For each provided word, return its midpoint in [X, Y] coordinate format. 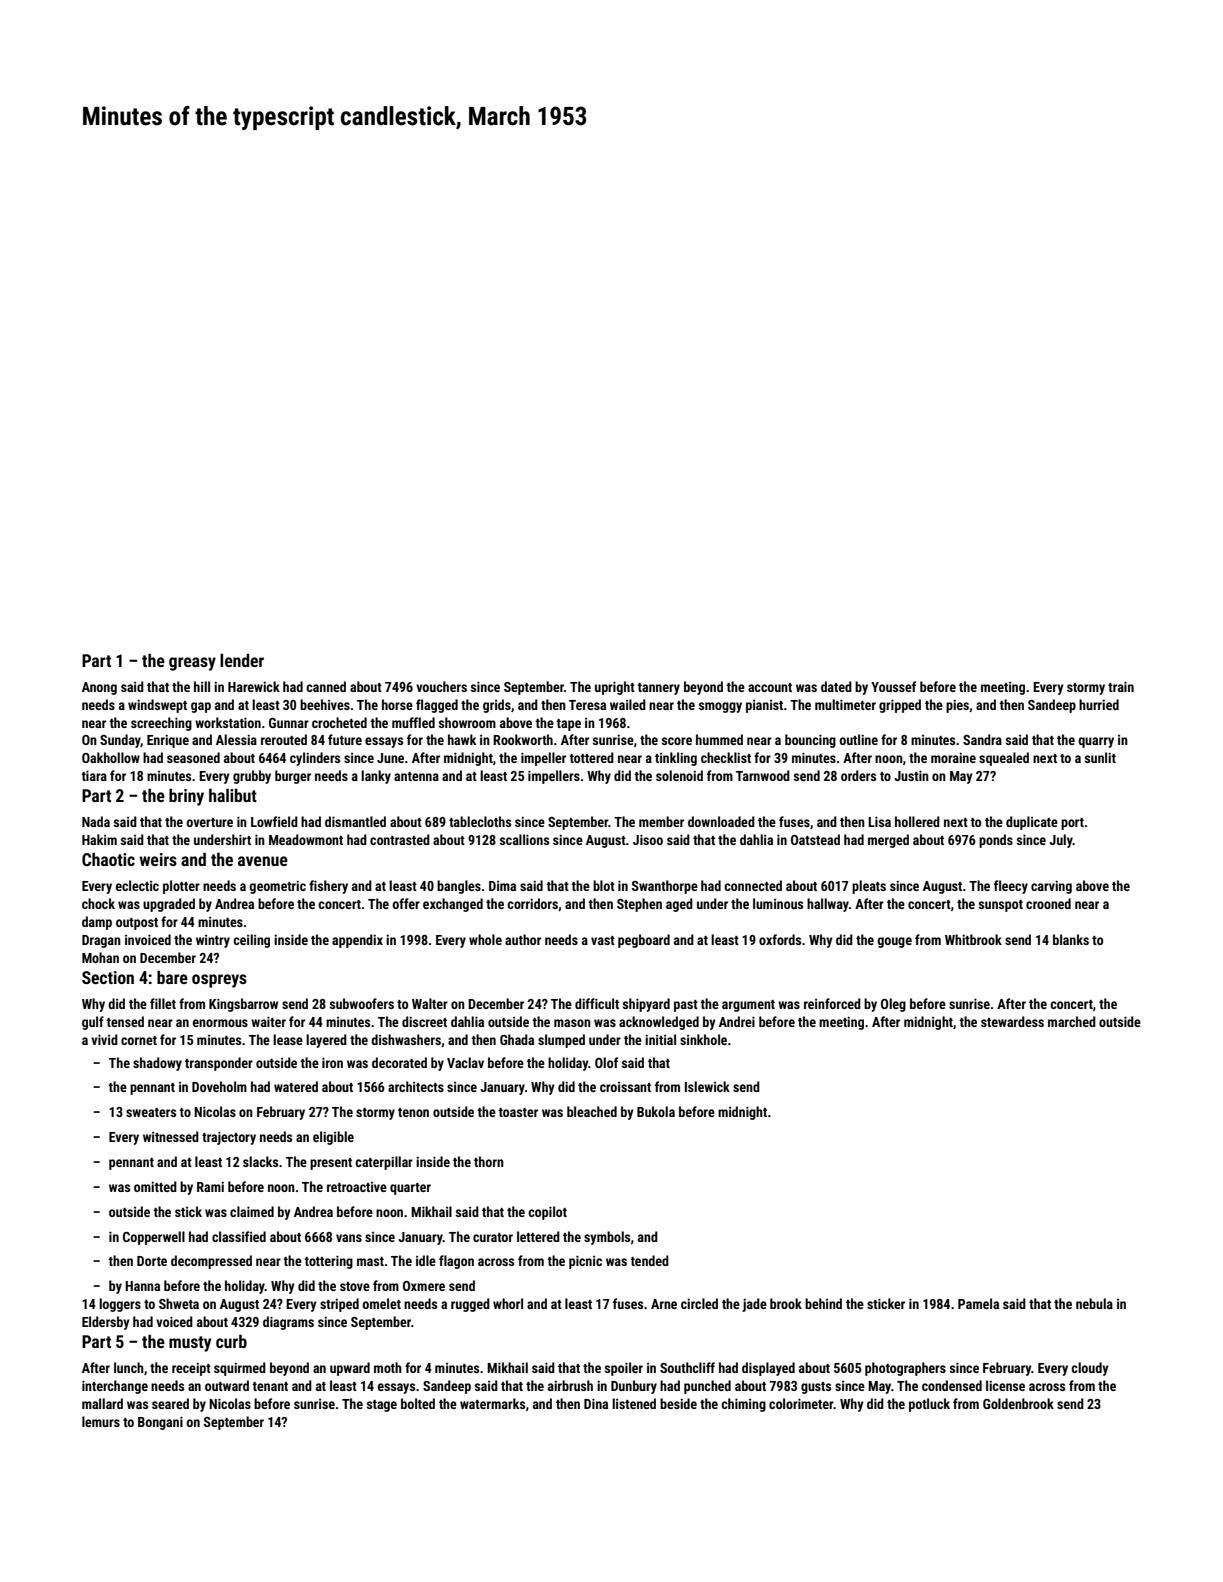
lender [242, 660]
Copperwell [154, 1238]
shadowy [157, 1064]
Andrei [737, 1021]
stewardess [1012, 1021]
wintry [213, 941]
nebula [1094, 1303]
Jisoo [648, 839]
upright [615, 688]
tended [649, 1260]
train [1121, 686]
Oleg [893, 1005]
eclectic [137, 885]
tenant [270, 1386]
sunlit [1100, 757]
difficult [597, 1003]
